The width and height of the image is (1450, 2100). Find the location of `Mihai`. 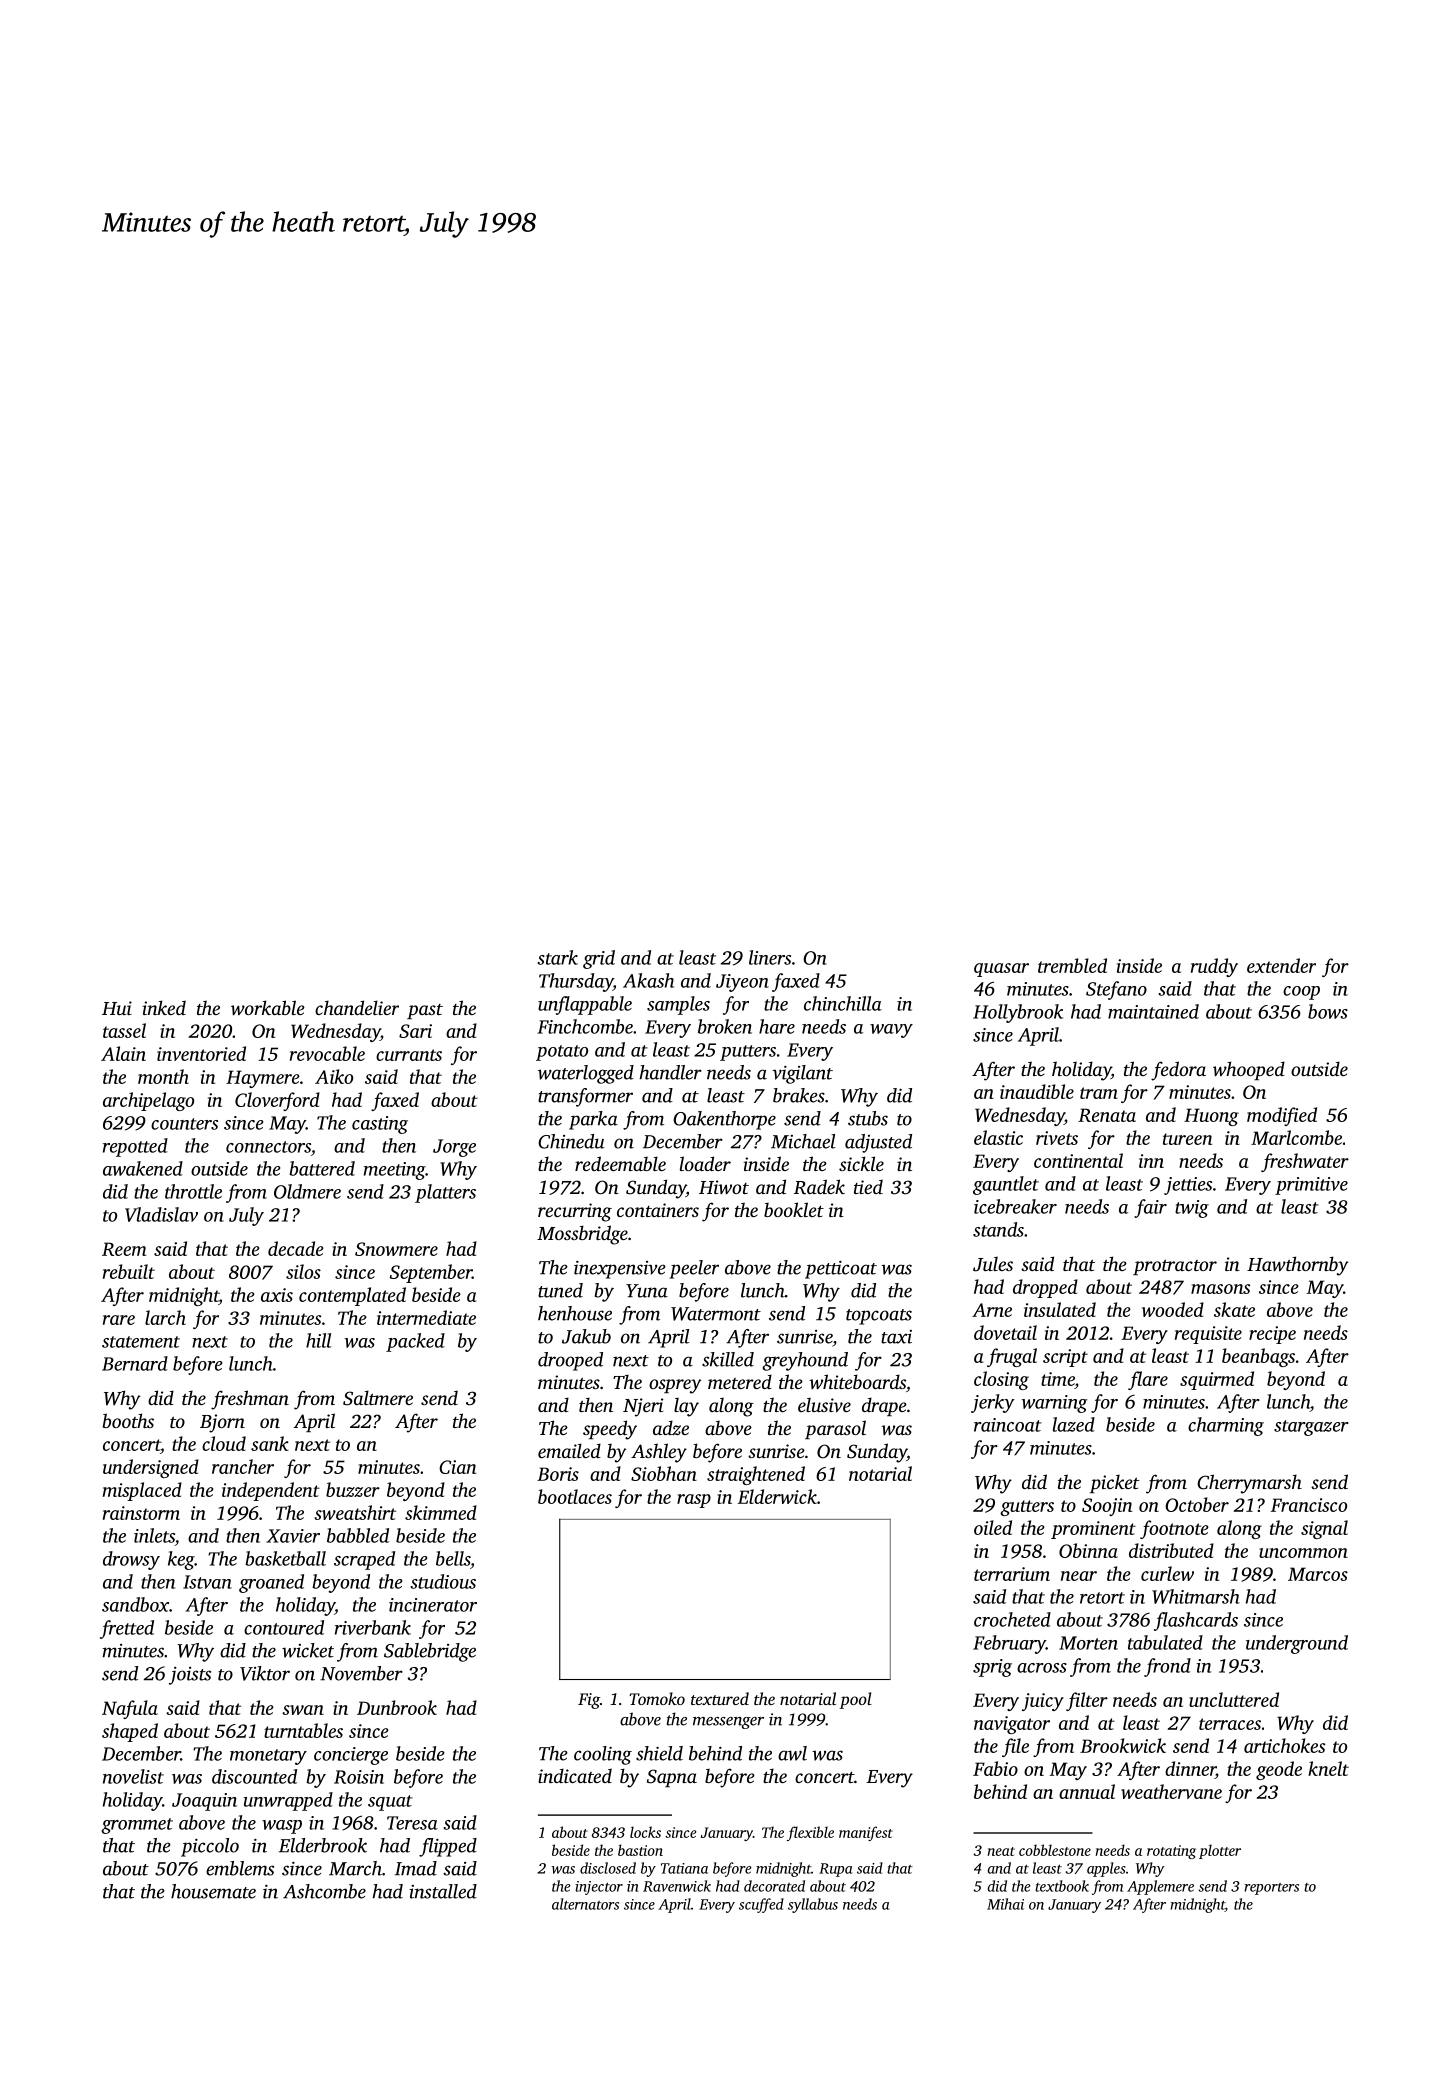

Mihai is located at coordinates (1005, 1904).
